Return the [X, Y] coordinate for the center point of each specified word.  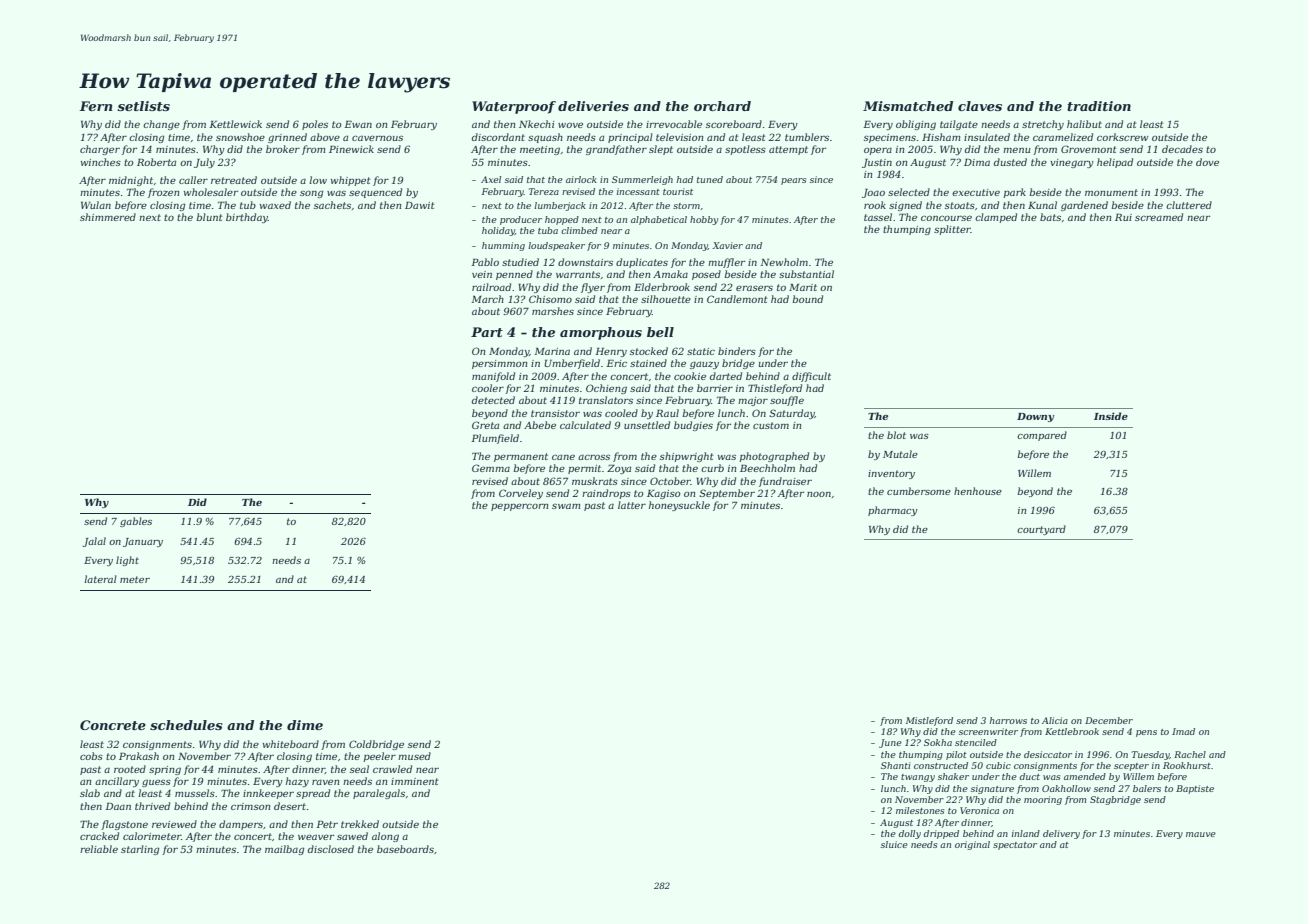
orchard [722, 106]
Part [487, 332]
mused [414, 756]
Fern [96, 106]
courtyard [1041, 530]
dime [305, 725]
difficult [811, 377]
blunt [209, 217]
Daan [118, 806]
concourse [946, 218]
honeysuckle [679, 506]
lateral [100, 579]
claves [980, 106]
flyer [593, 288]
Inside [1111, 416]
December [1109, 720]
